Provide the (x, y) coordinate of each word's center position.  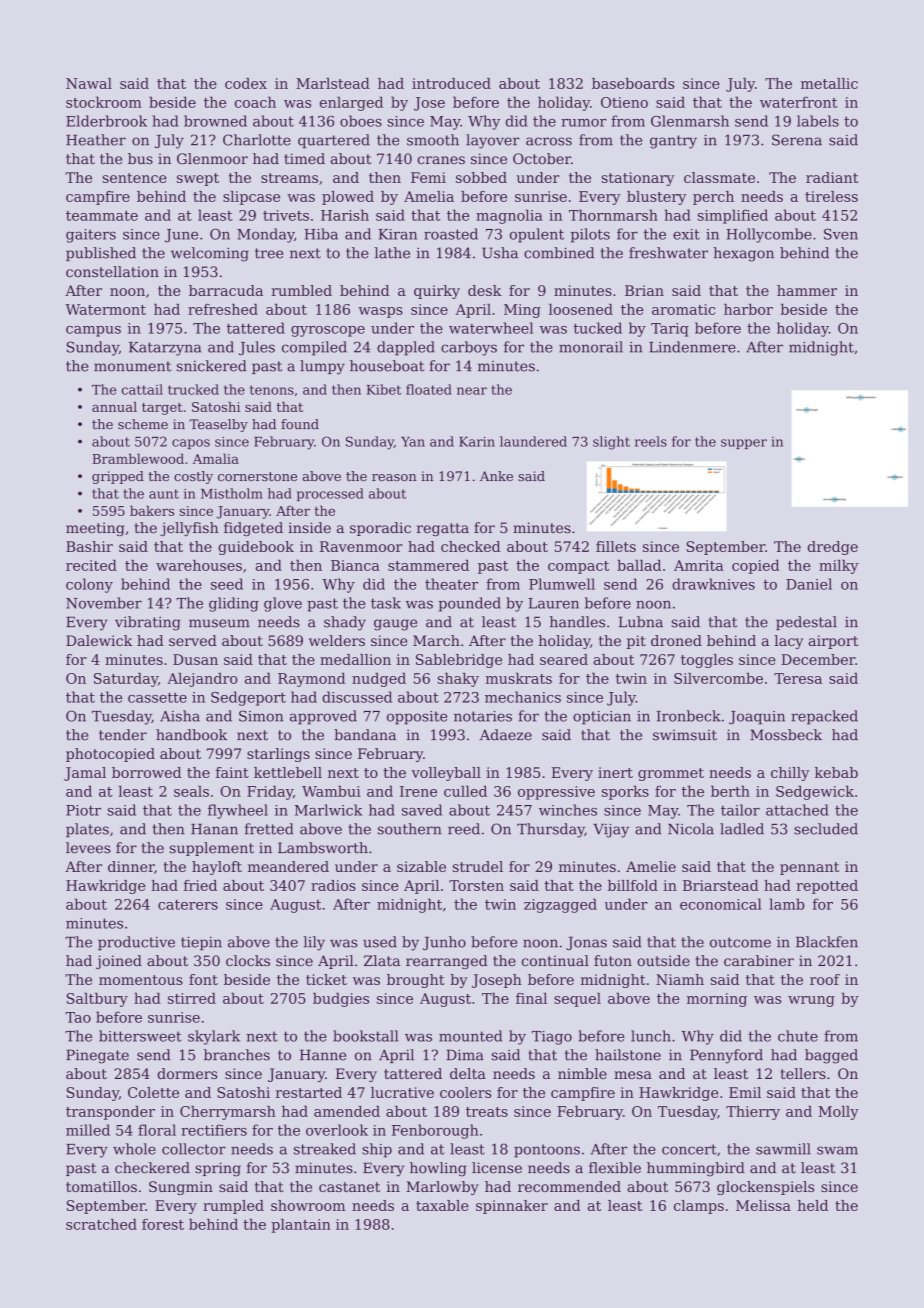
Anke (496, 476)
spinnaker (512, 1207)
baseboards (633, 83)
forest (163, 1224)
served (193, 640)
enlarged (351, 103)
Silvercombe (718, 678)
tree (269, 253)
